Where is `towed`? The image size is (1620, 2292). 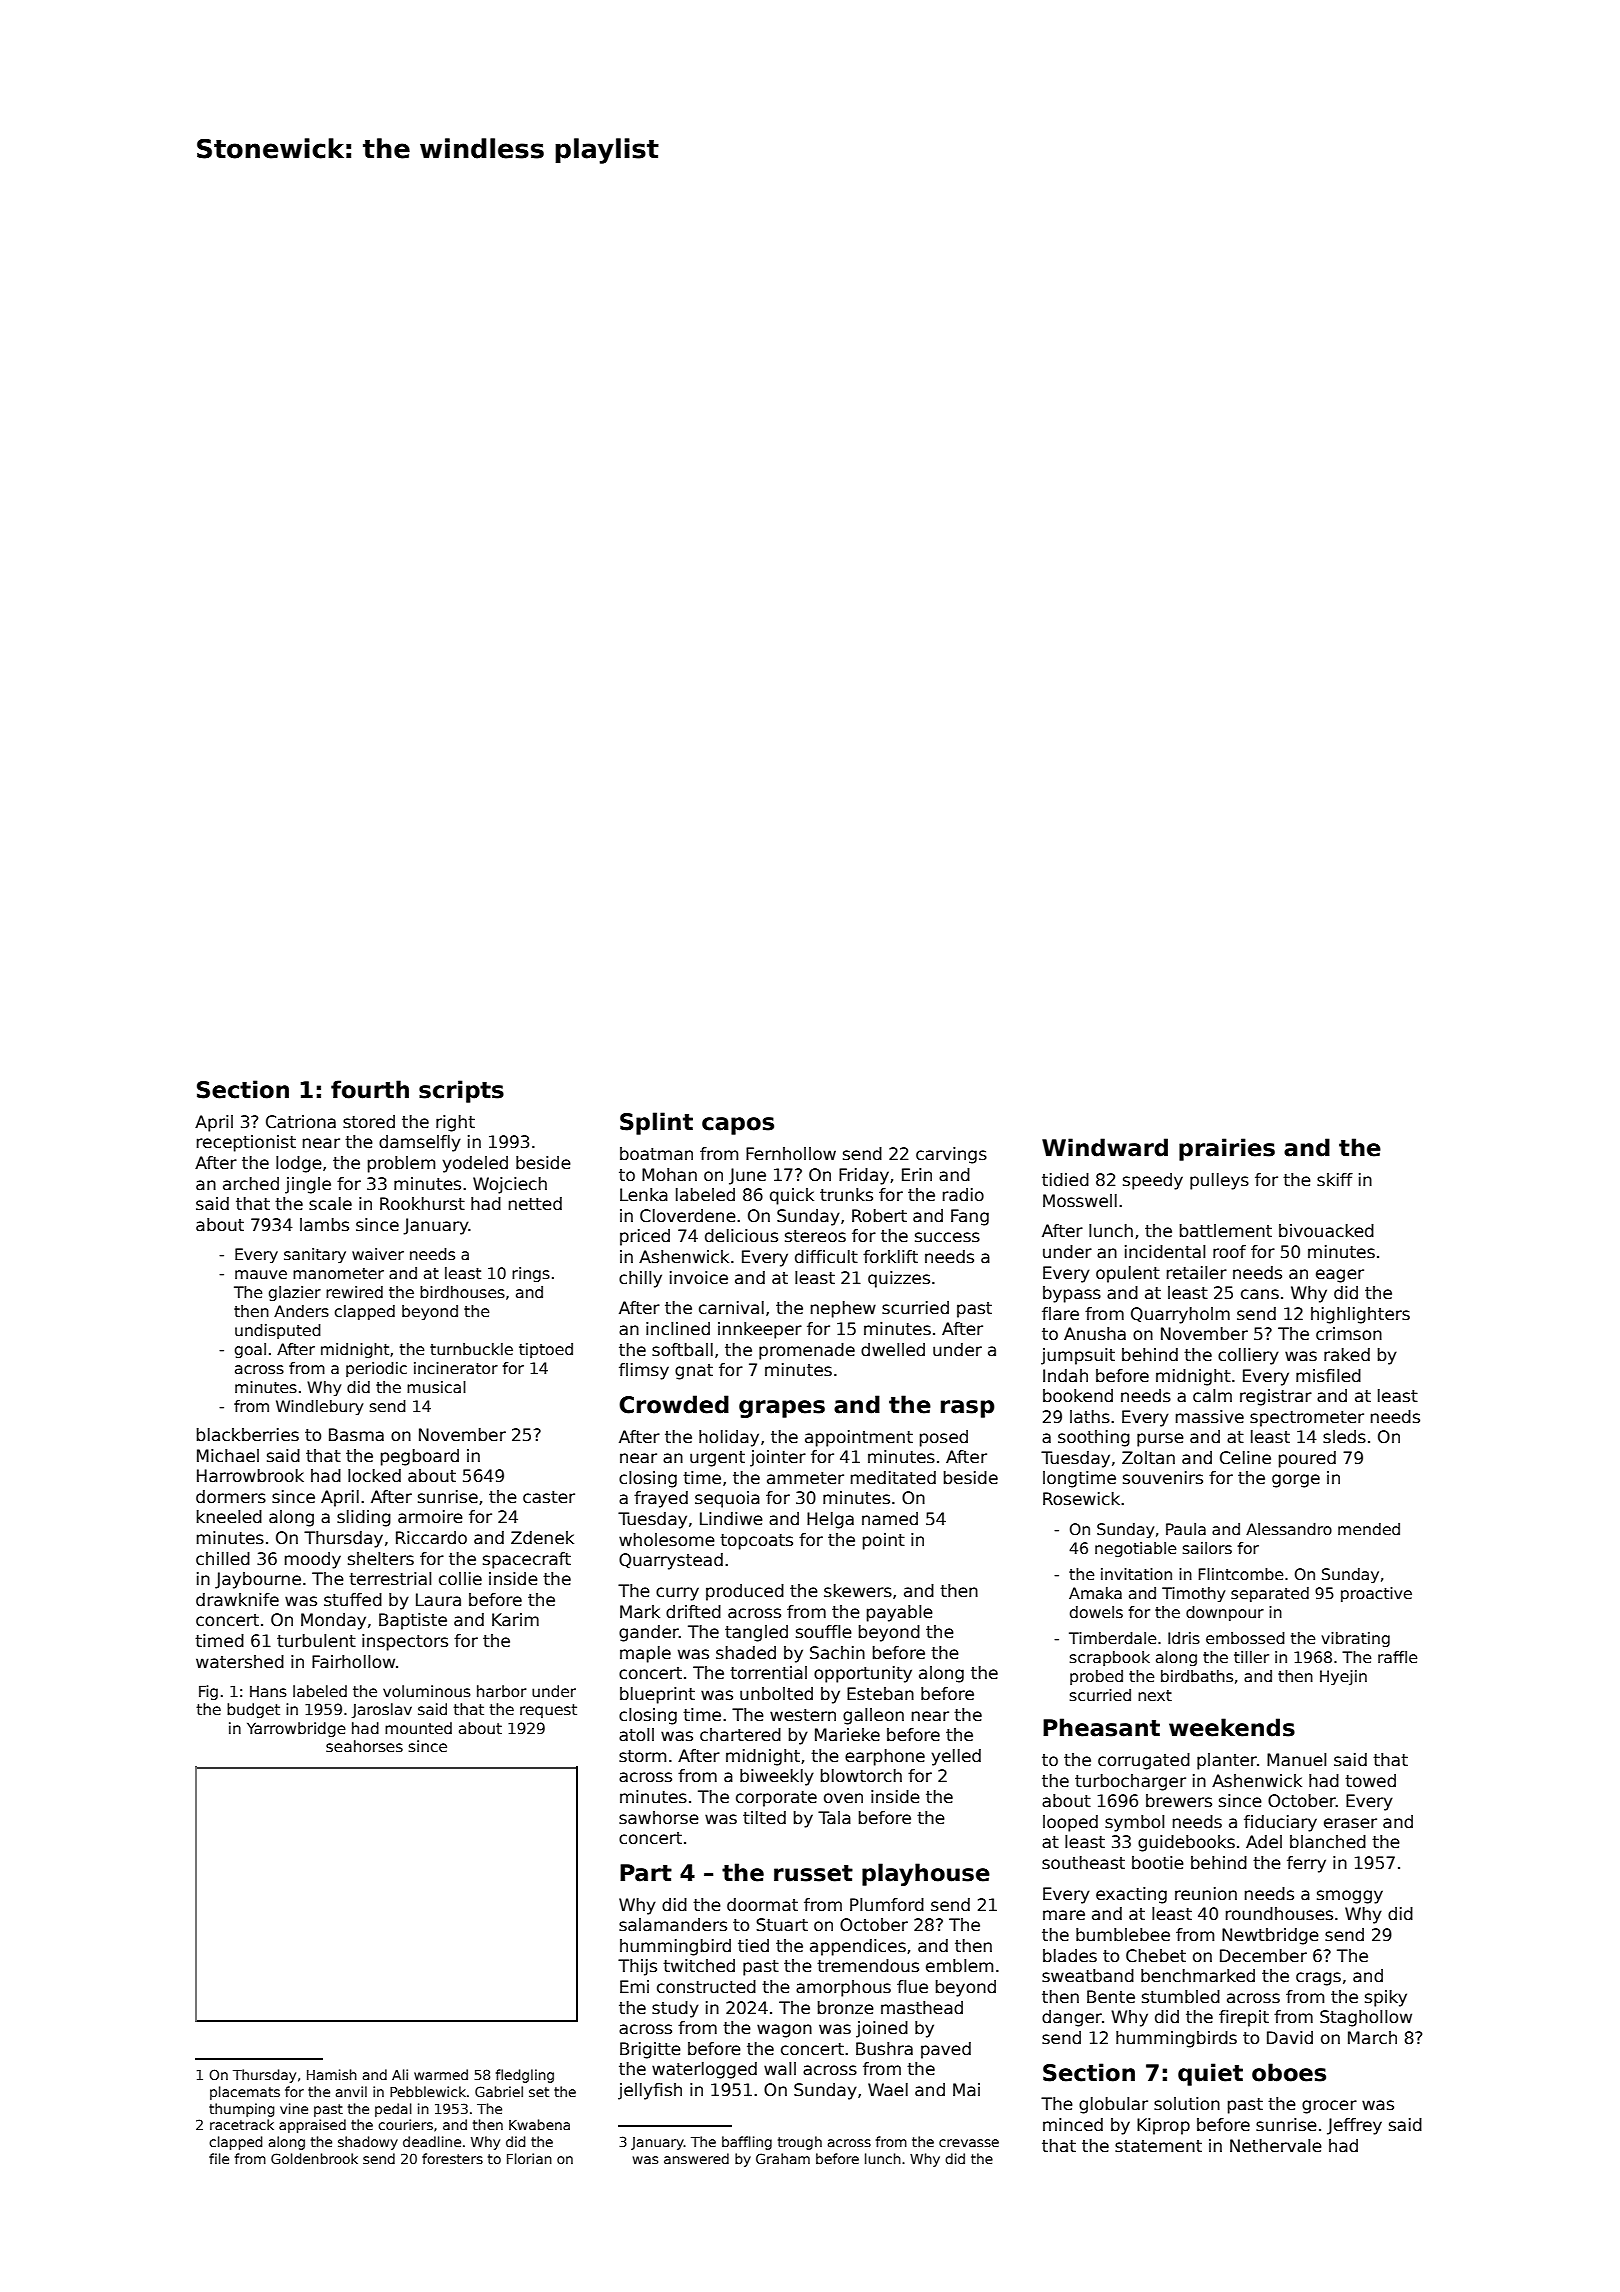
towed is located at coordinates (1370, 1781).
